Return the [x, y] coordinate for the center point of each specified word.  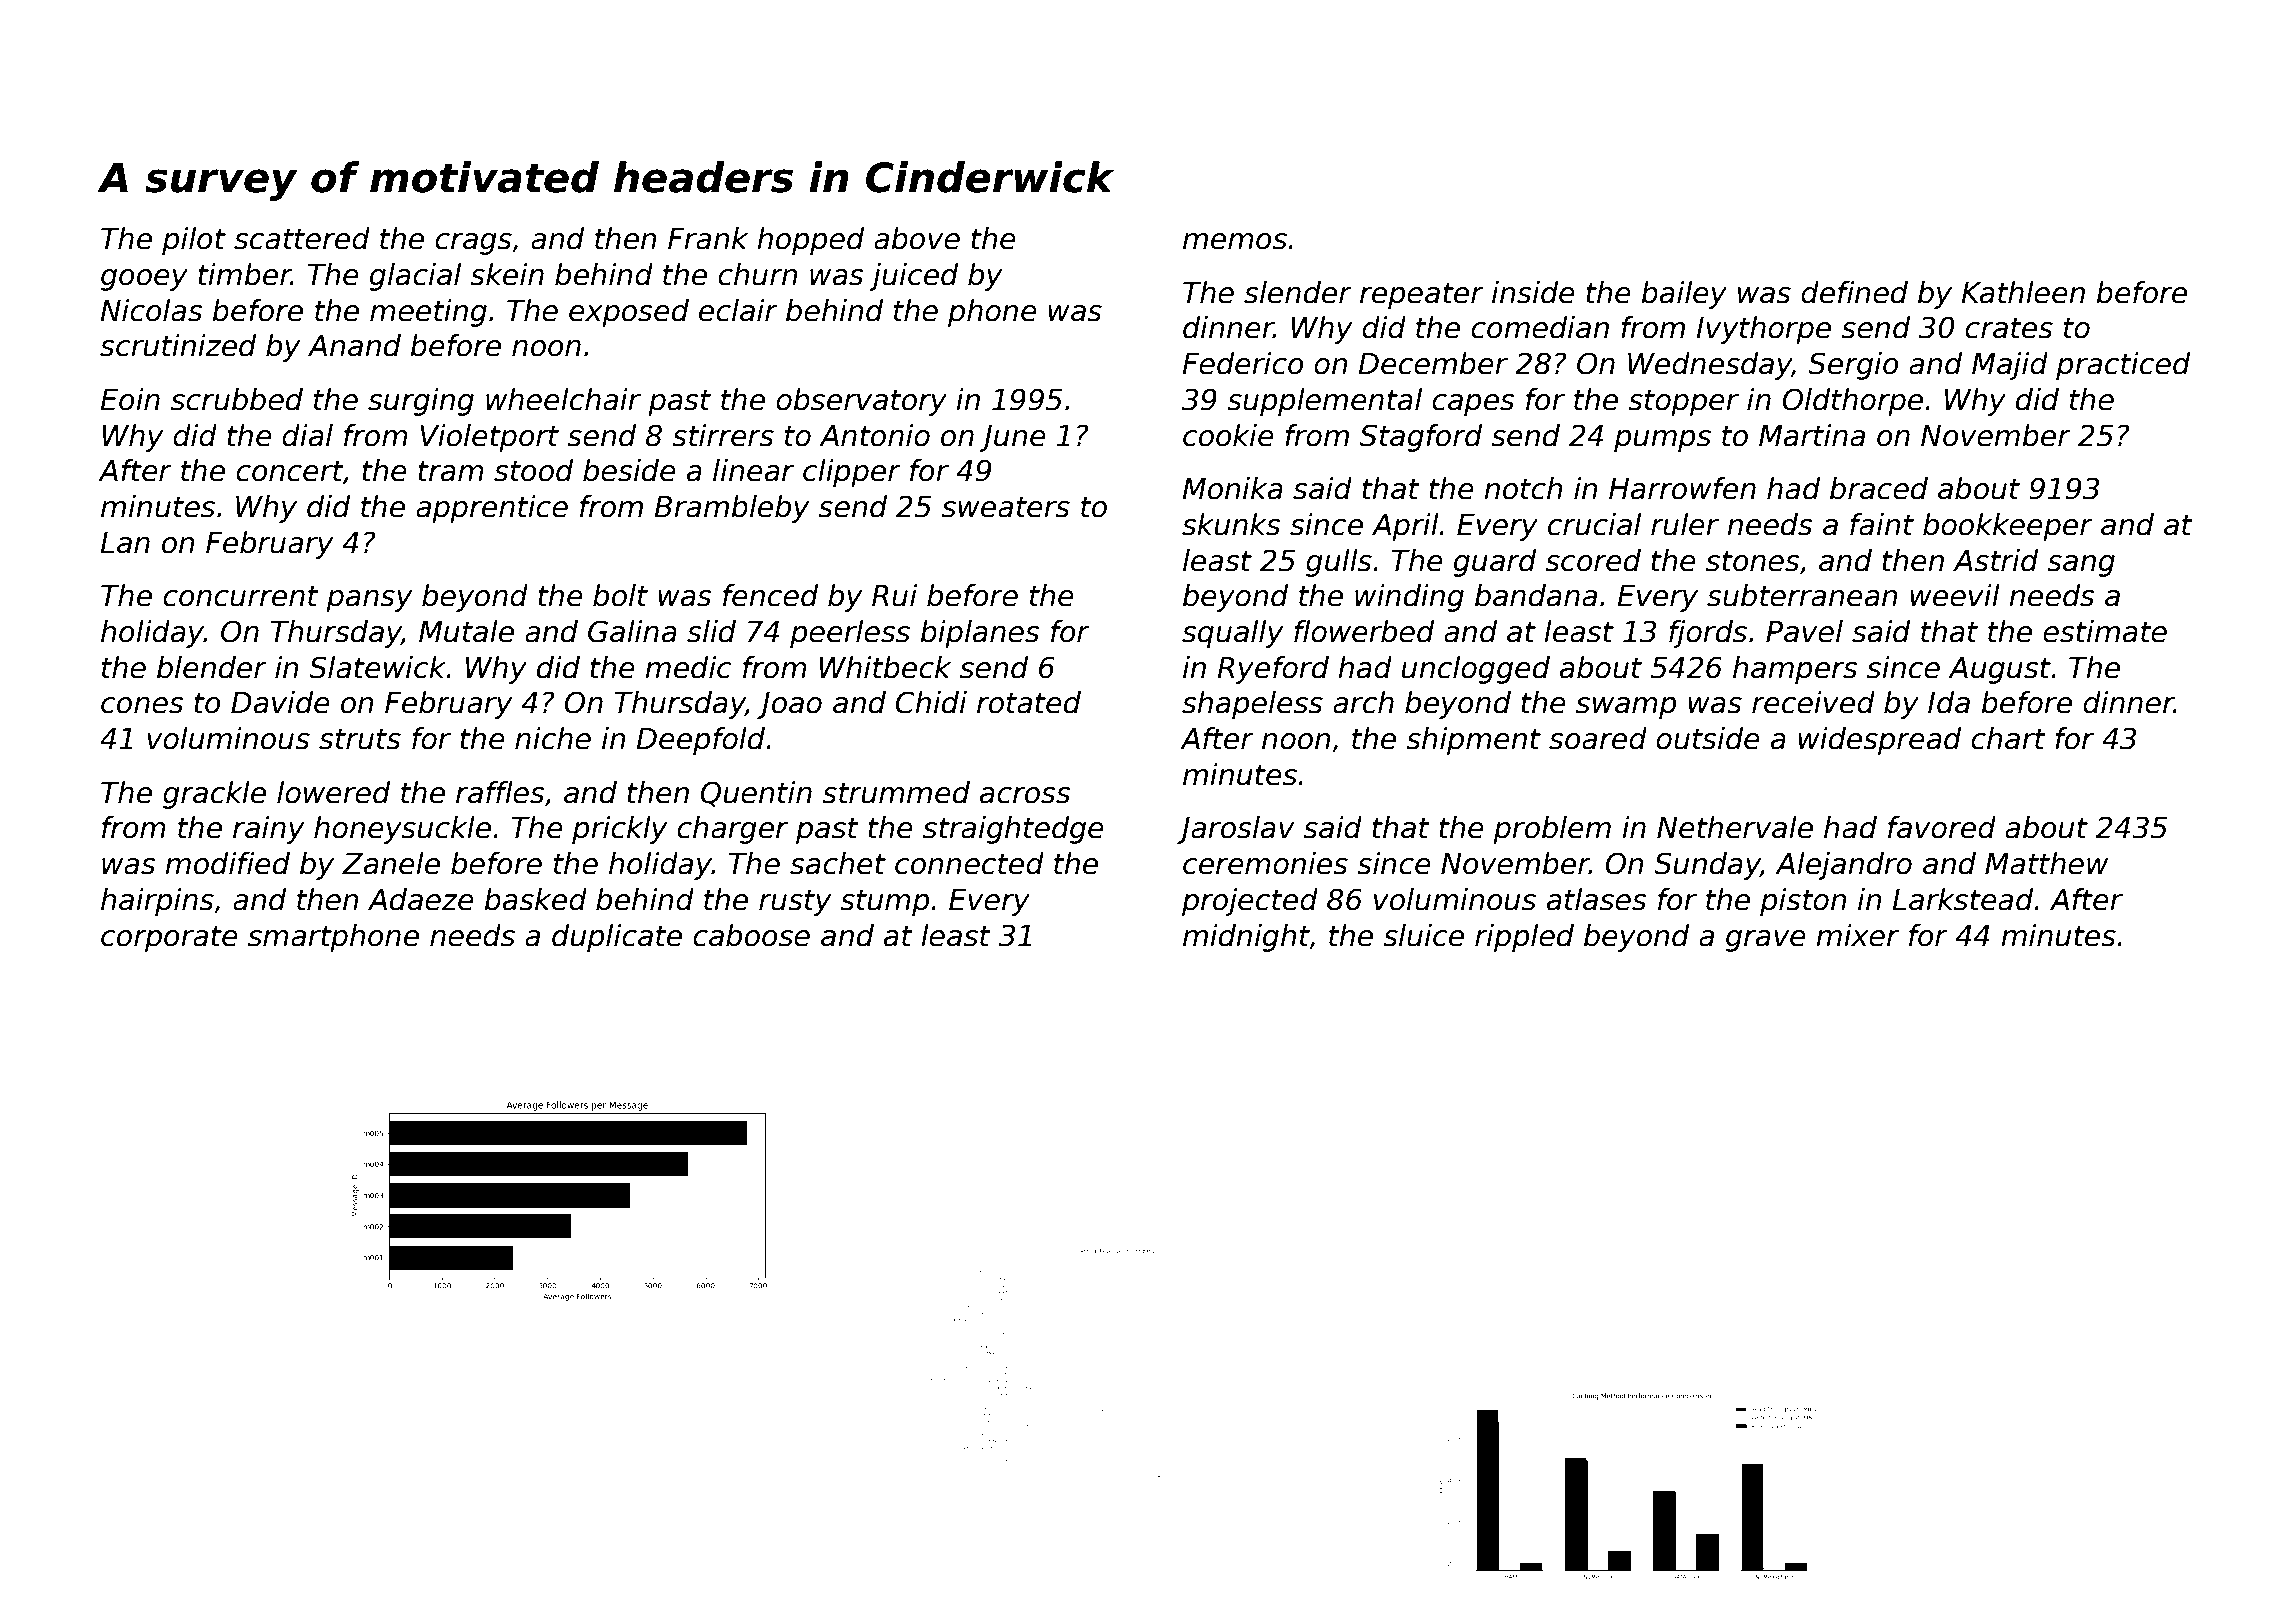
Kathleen [2023, 292]
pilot [194, 241]
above [917, 238]
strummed [896, 792]
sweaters [1006, 507]
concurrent [241, 596]
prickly [620, 830]
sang [2081, 566]
